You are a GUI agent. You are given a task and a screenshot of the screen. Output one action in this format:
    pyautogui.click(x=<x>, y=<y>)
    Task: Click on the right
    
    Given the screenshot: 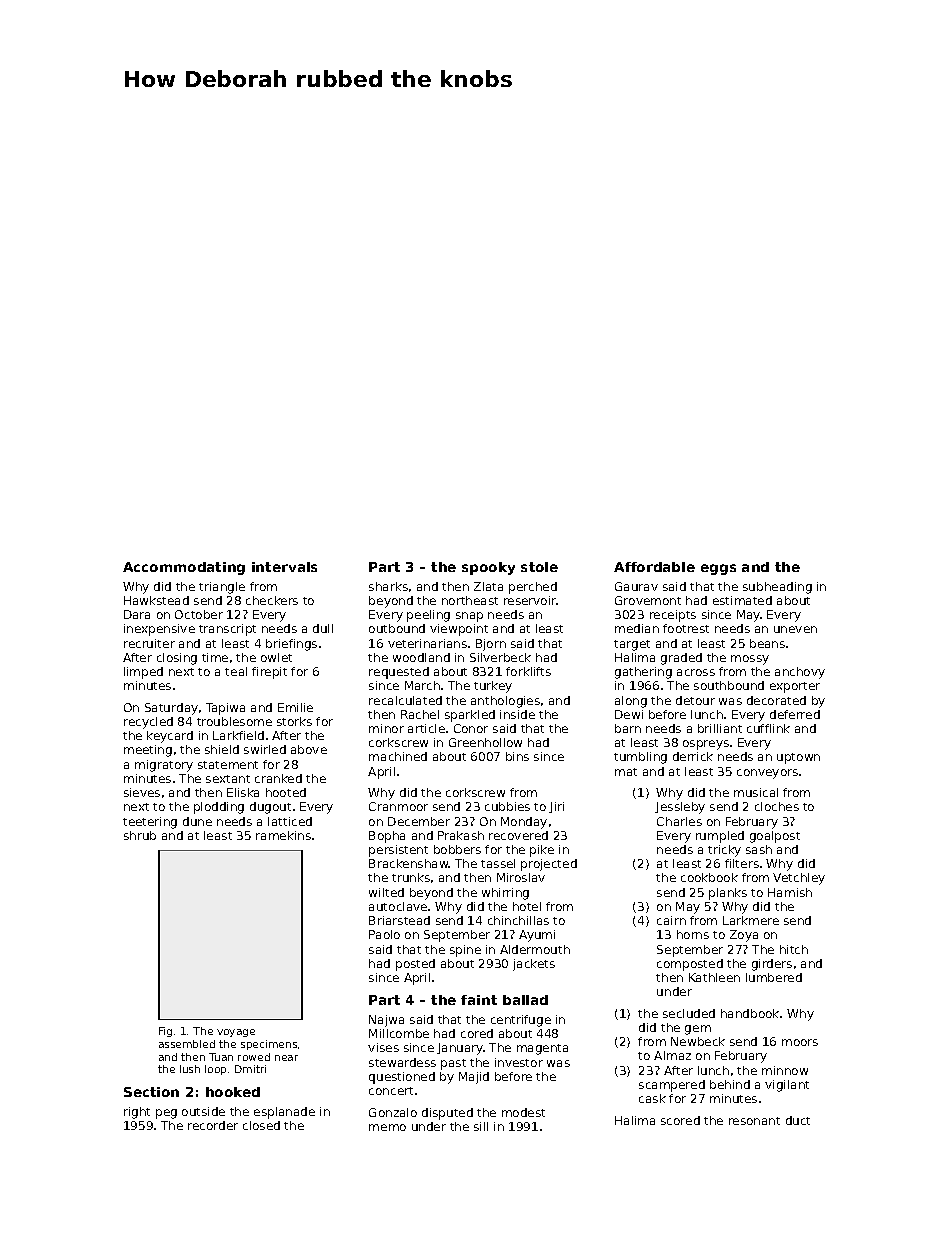 What is the action you would take?
    pyautogui.click(x=137, y=1113)
